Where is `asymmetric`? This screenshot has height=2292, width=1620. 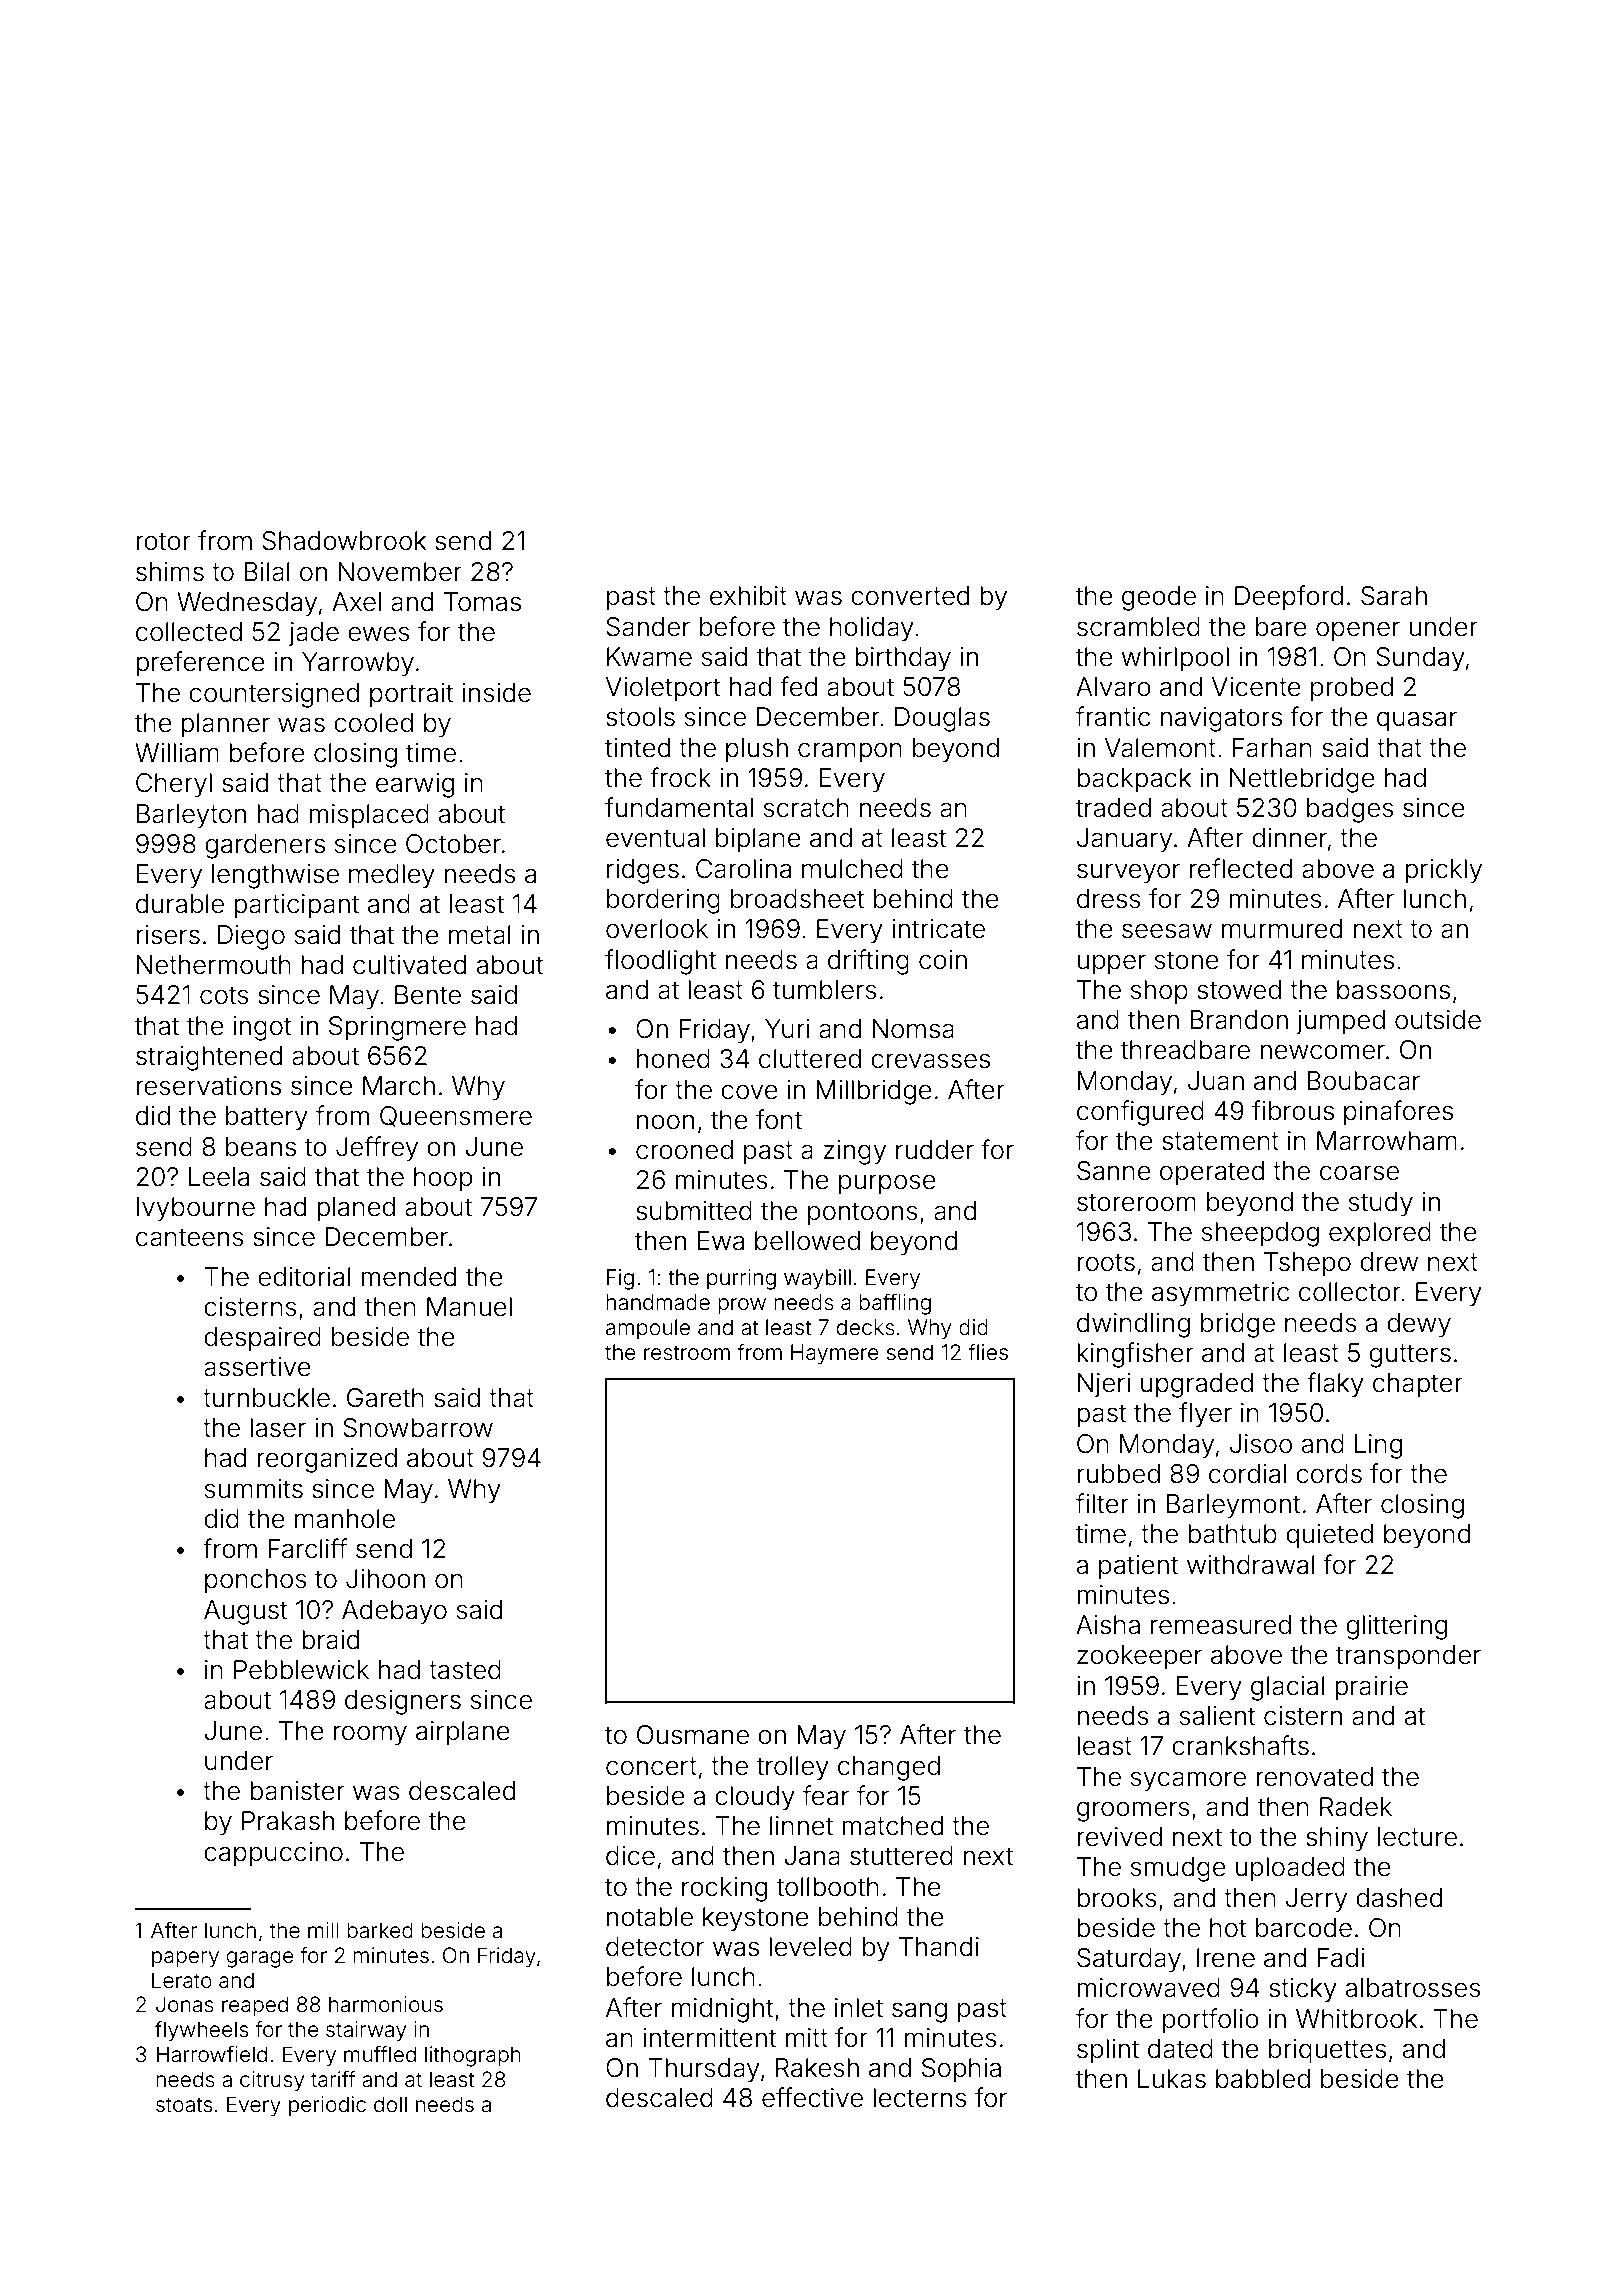
asymmetric is located at coordinates (1220, 1294).
